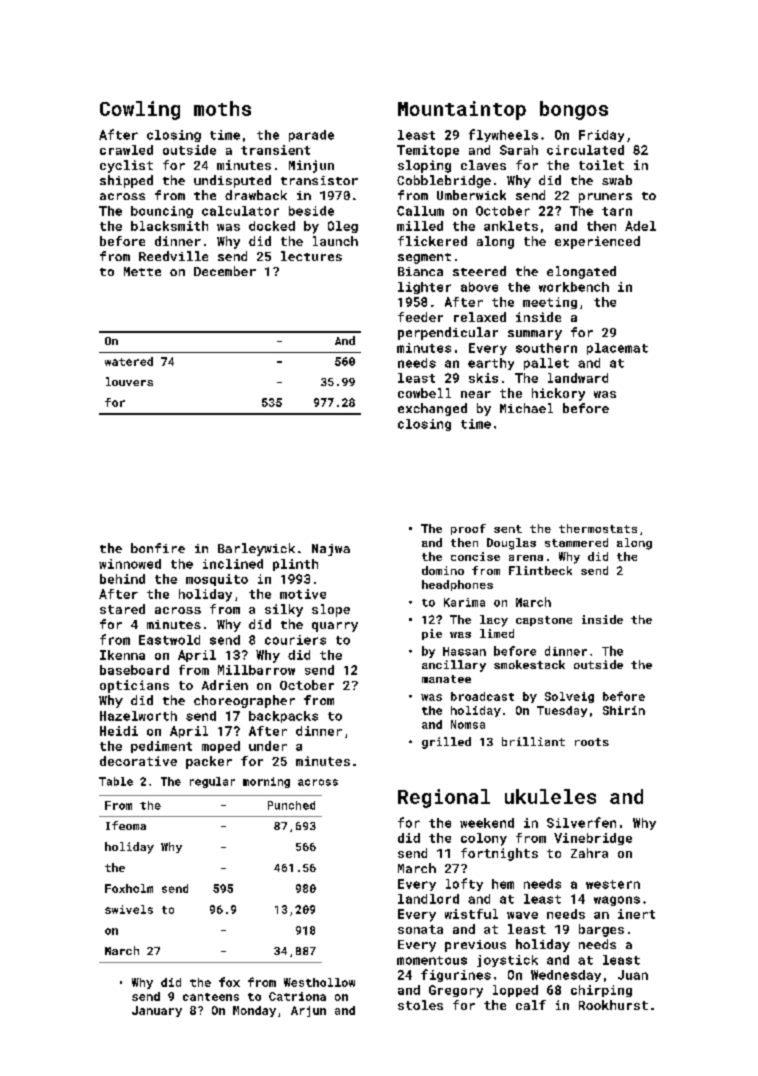  Describe the element at coordinates (578, 378) in the image. I see `landward` at that location.
